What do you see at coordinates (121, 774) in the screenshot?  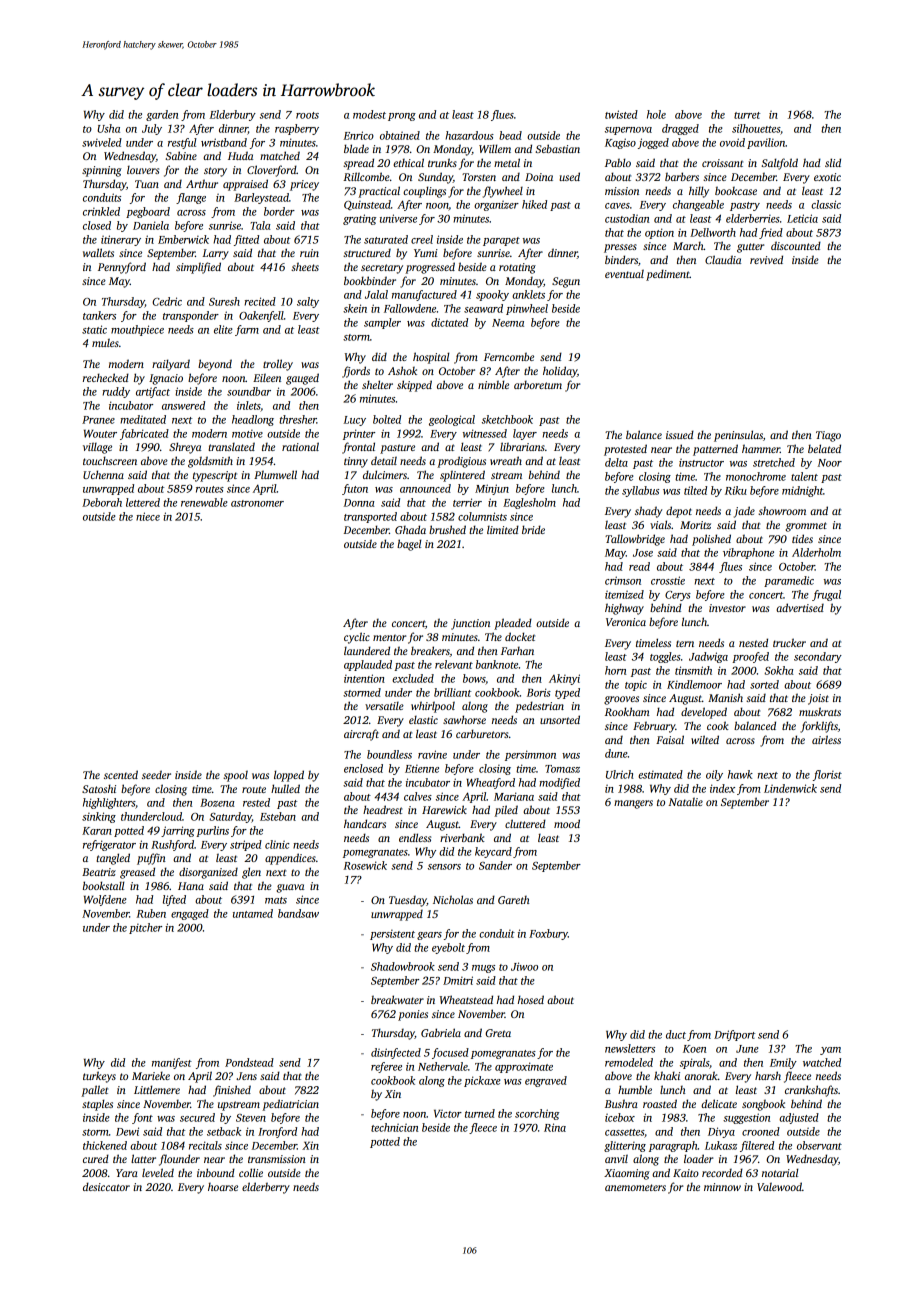 I see `scented` at bounding box center [121, 774].
